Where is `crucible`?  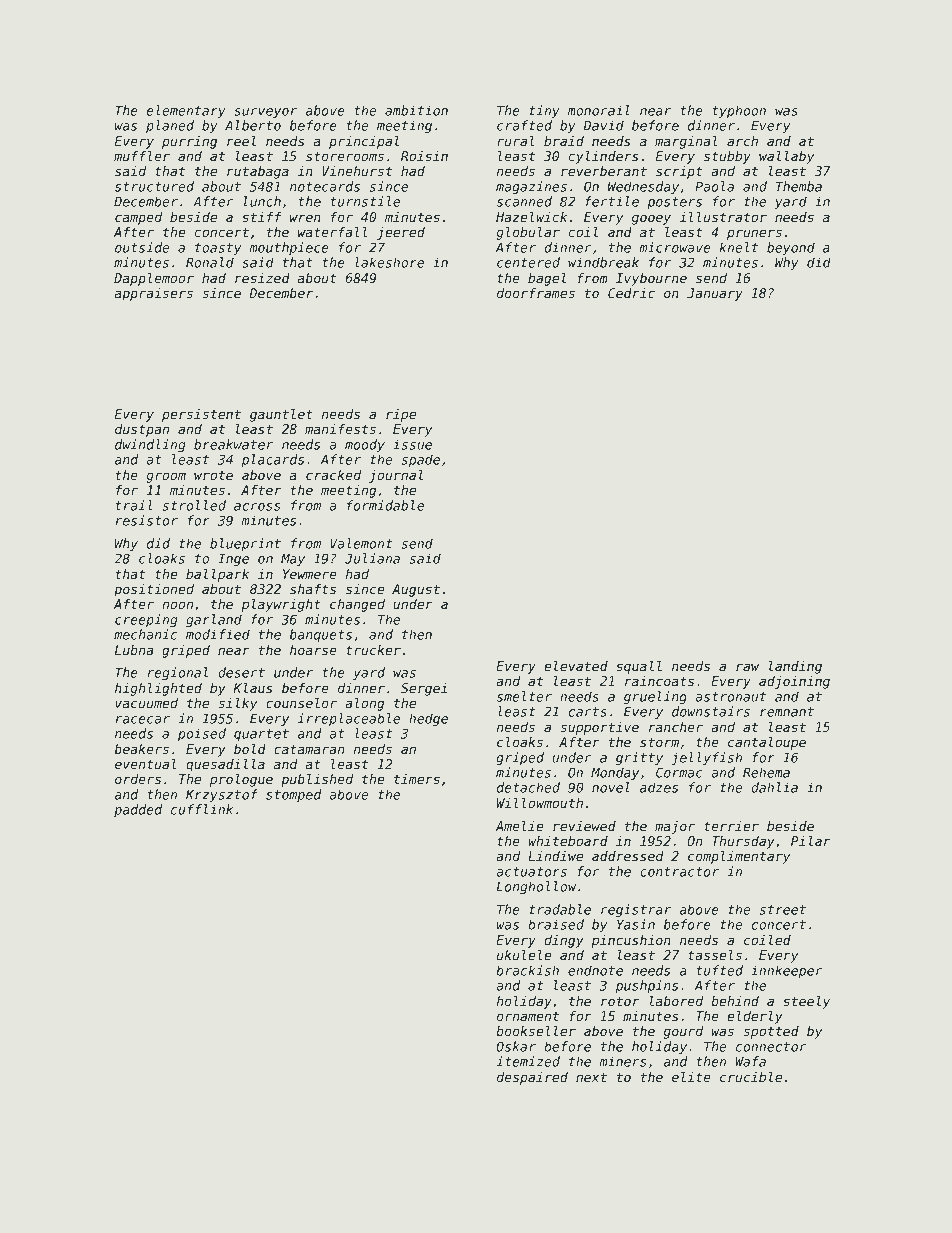
crucible is located at coordinates (751, 1077).
